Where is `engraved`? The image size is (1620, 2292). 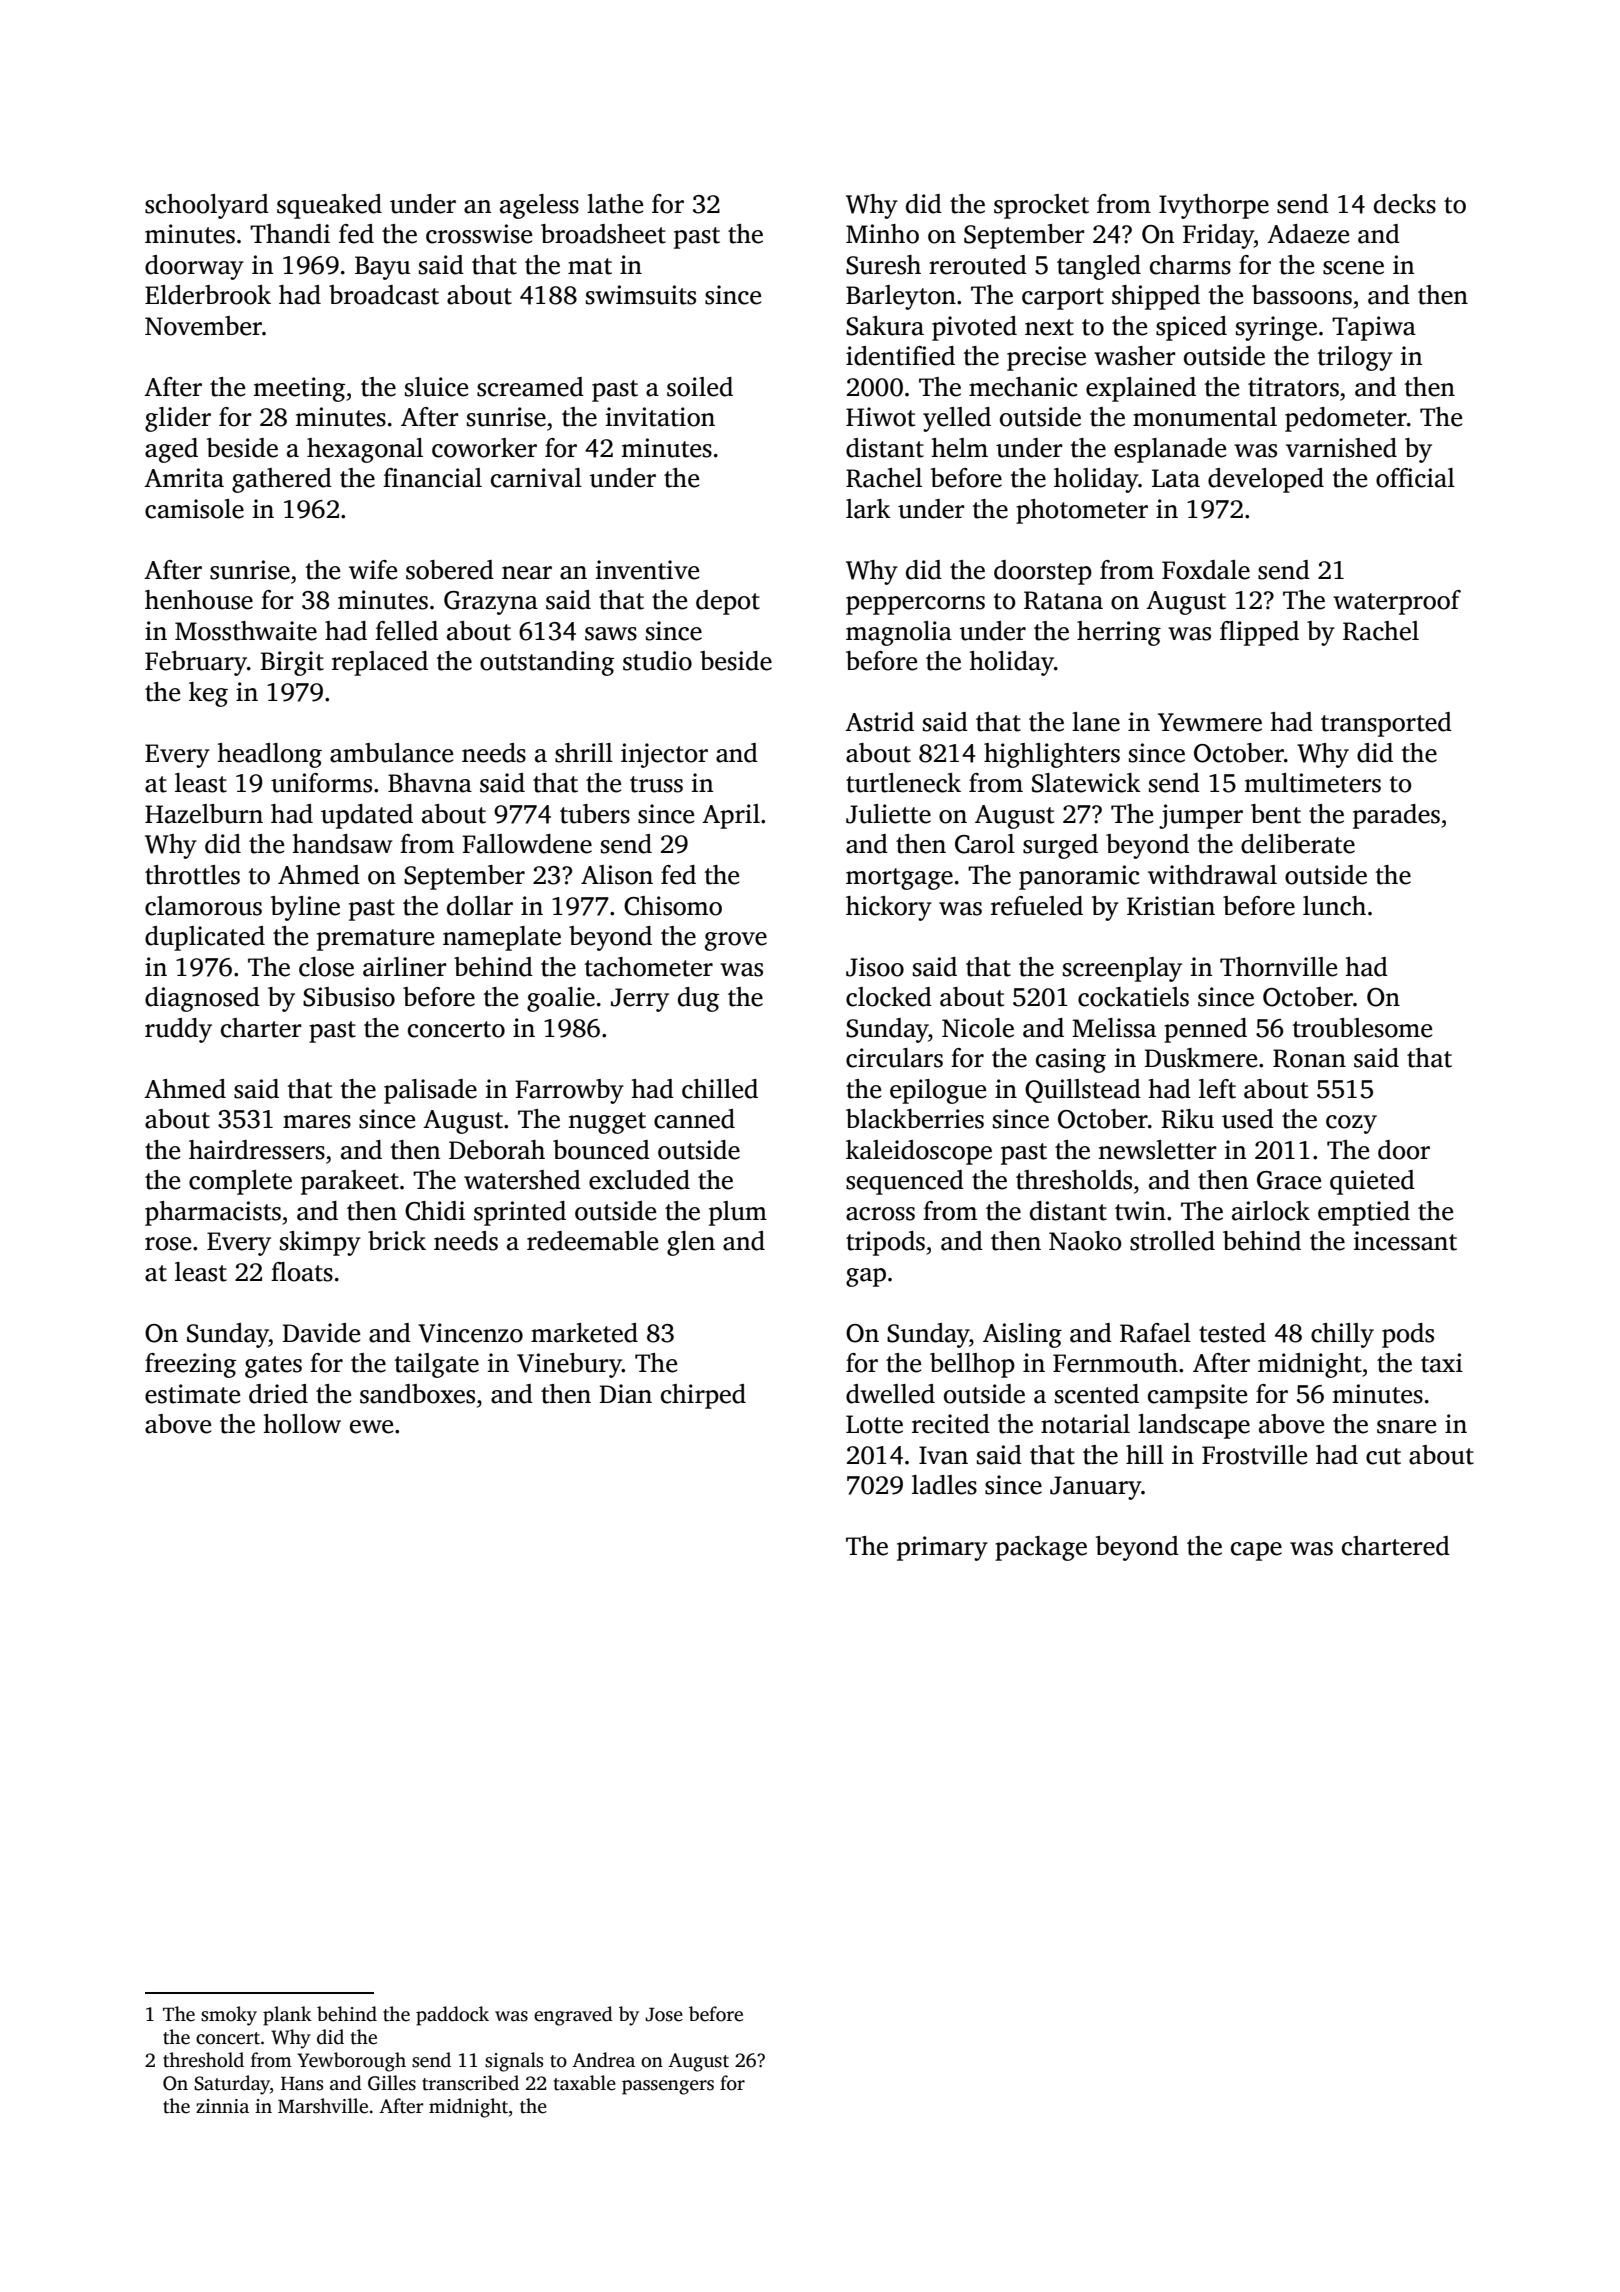
engraved is located at coordinates (573, 2016).
